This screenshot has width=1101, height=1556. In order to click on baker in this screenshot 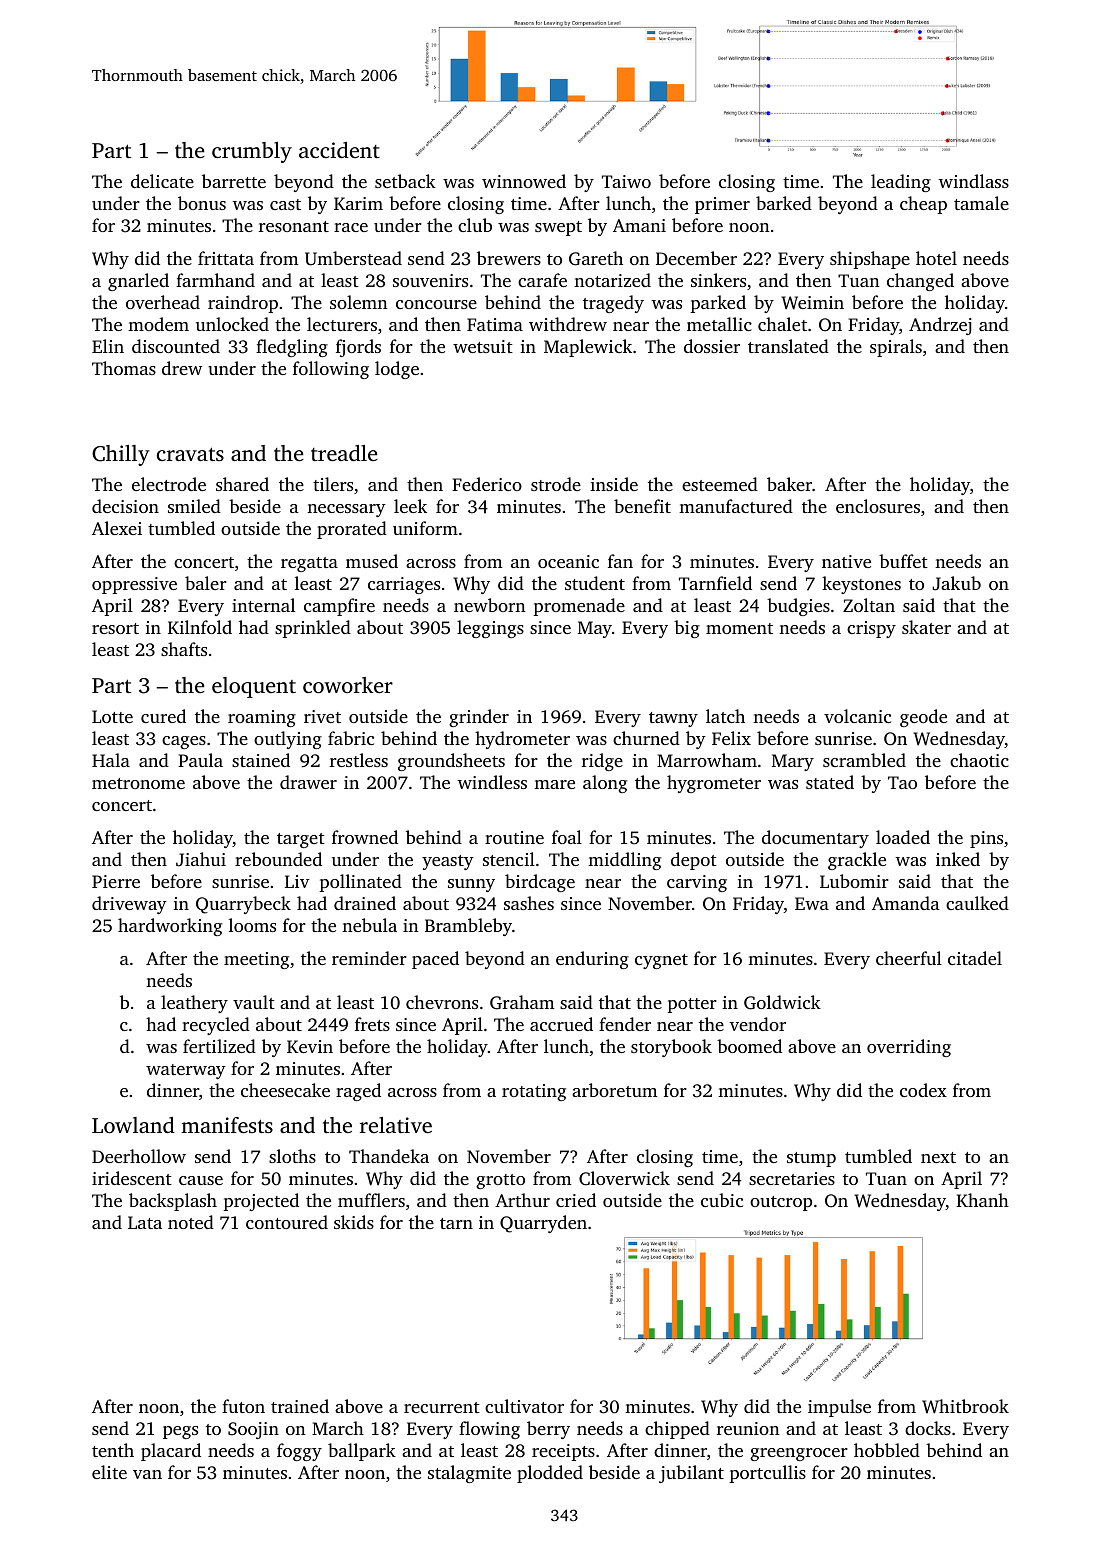, I will do `click(789, 484)`.
